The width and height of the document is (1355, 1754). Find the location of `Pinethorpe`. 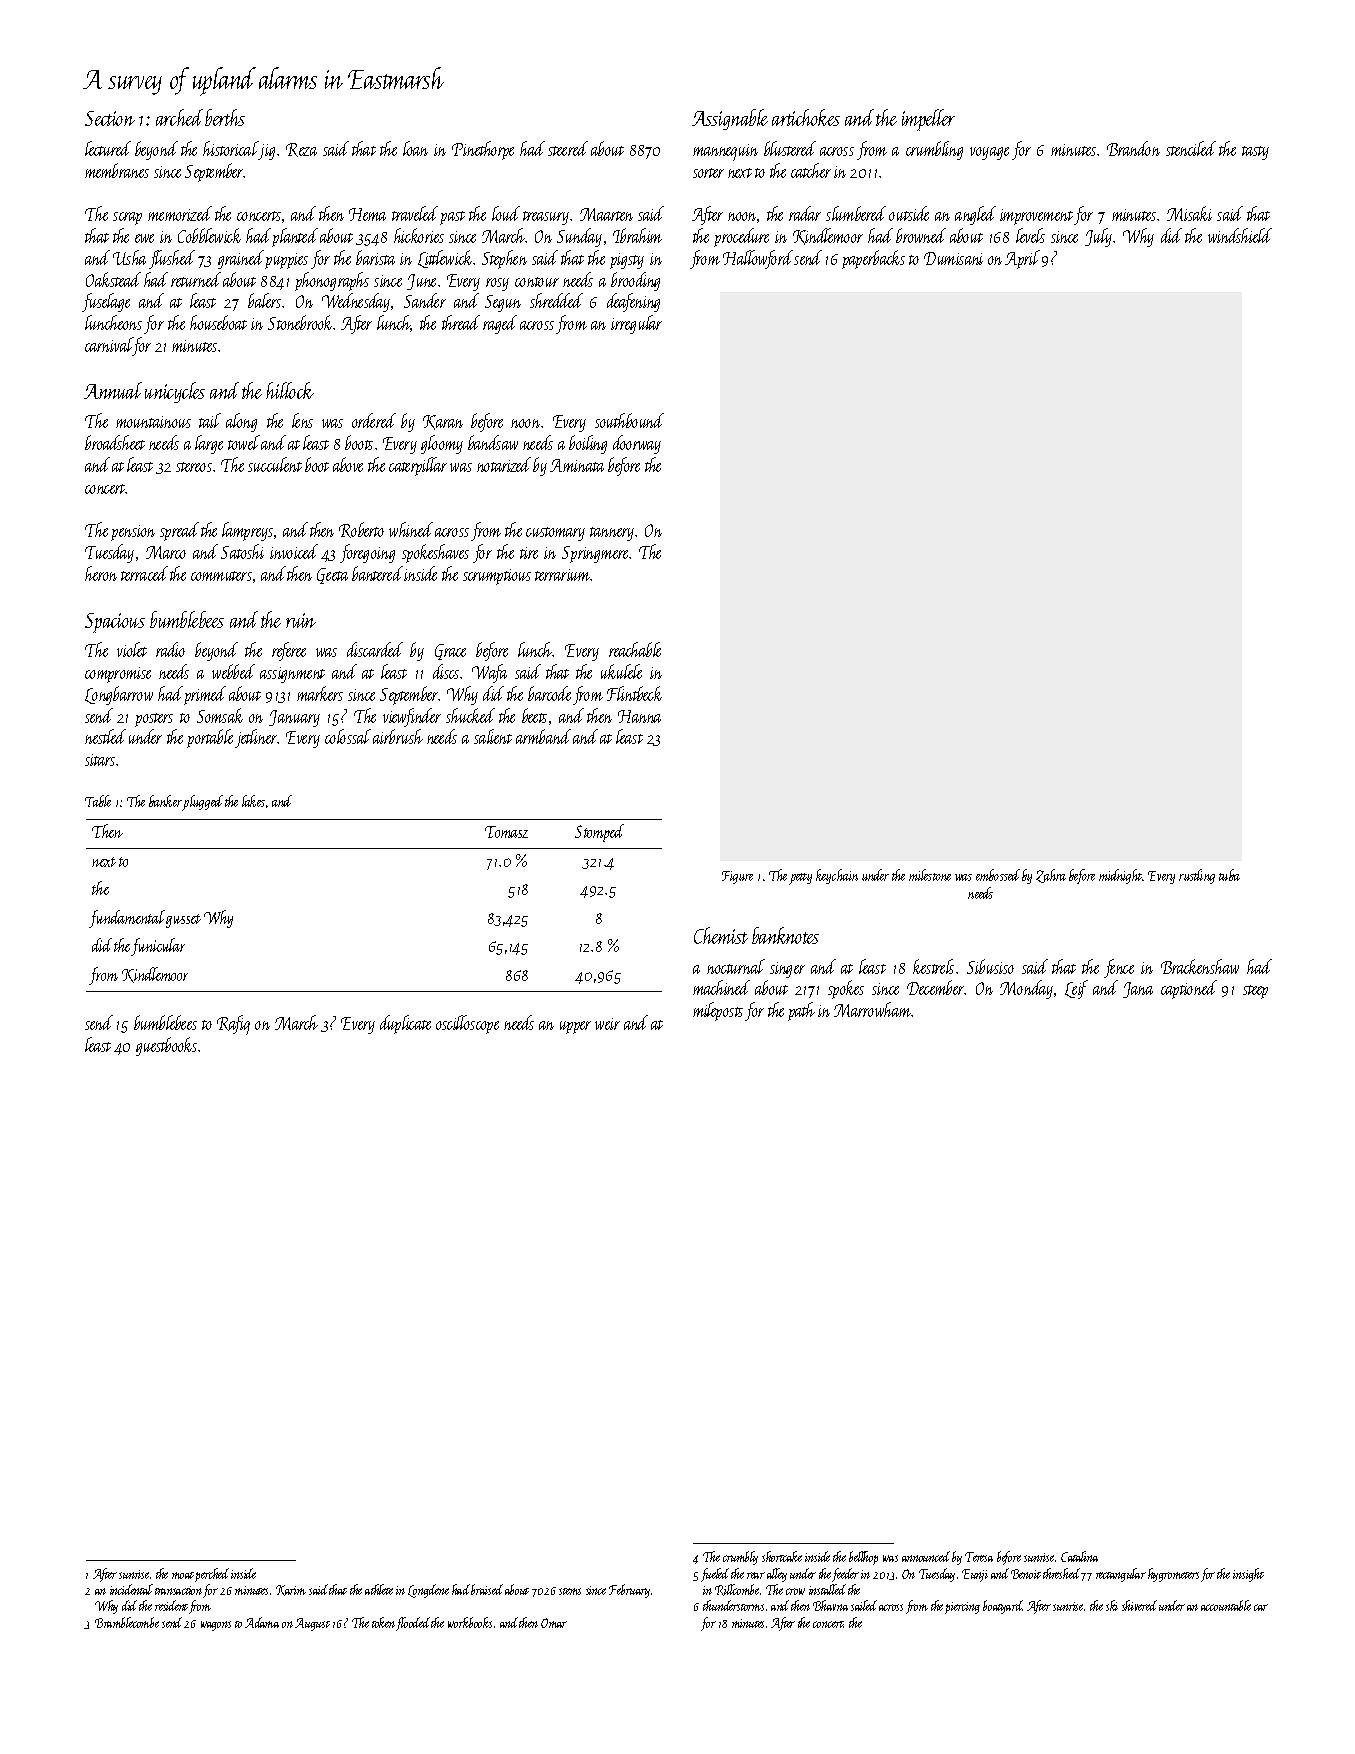

Pinethorpe is located at coordinates (483, 150).
